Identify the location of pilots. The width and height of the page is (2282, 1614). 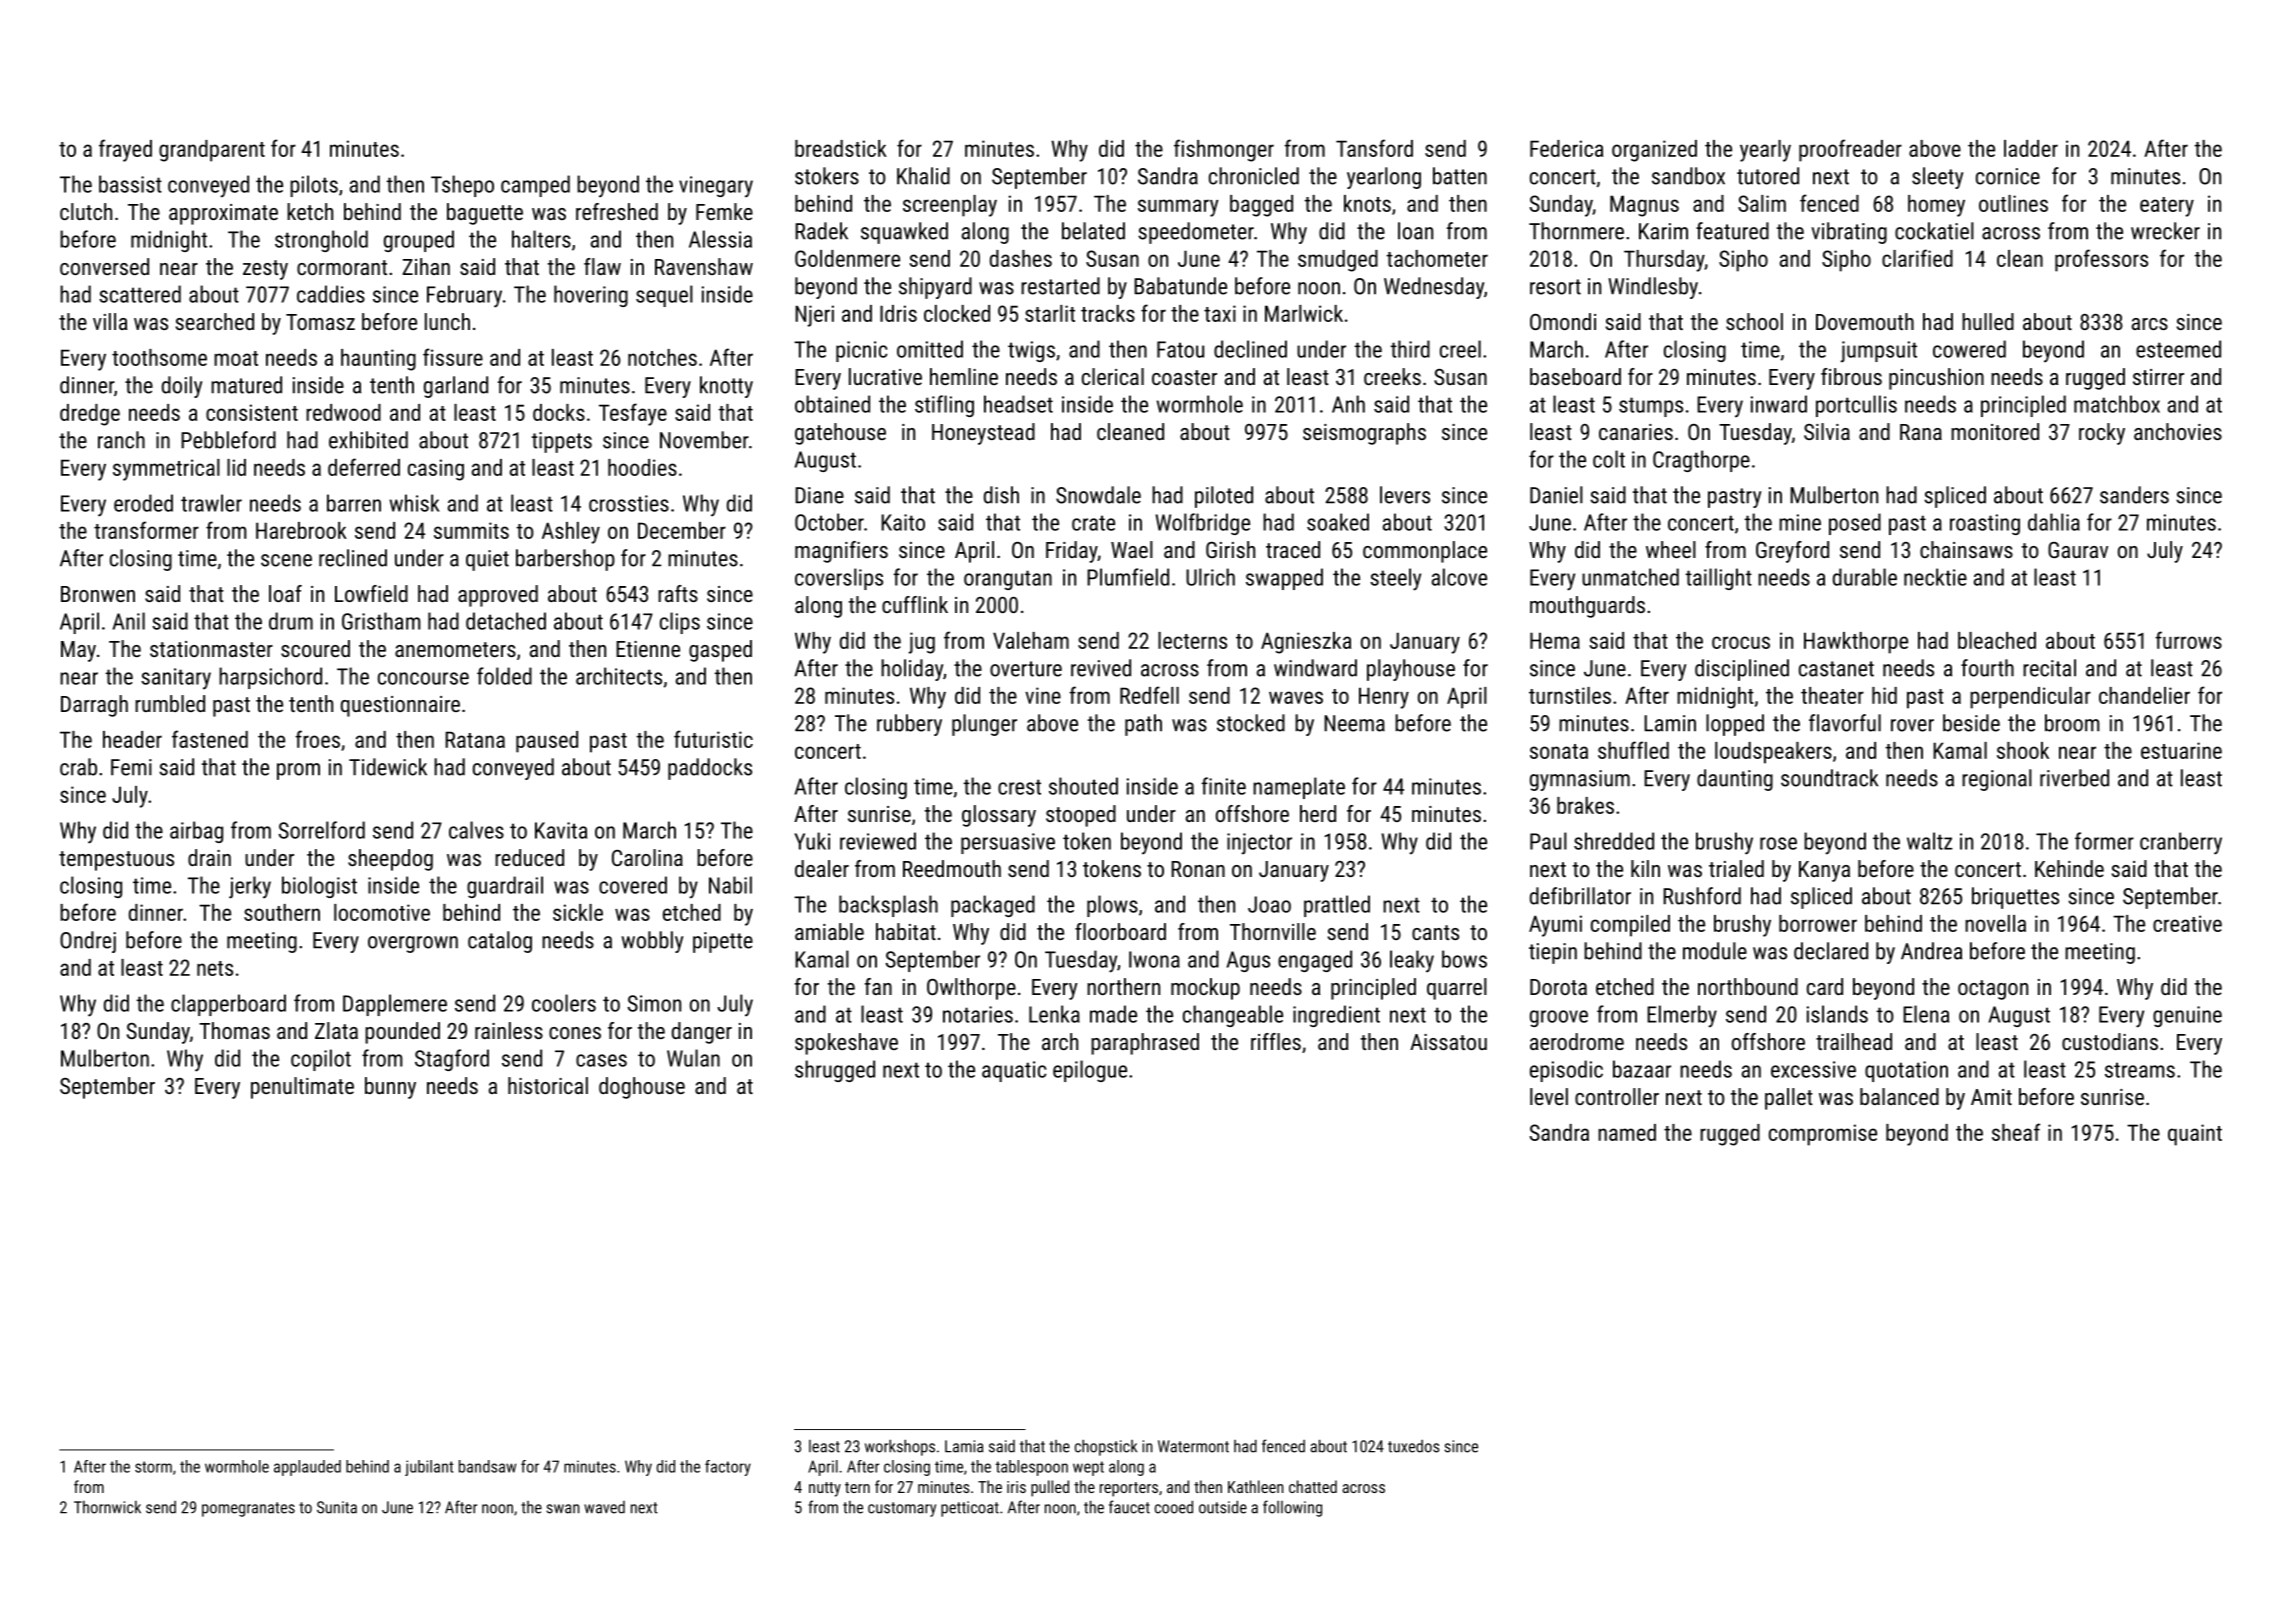
(314, 186).
